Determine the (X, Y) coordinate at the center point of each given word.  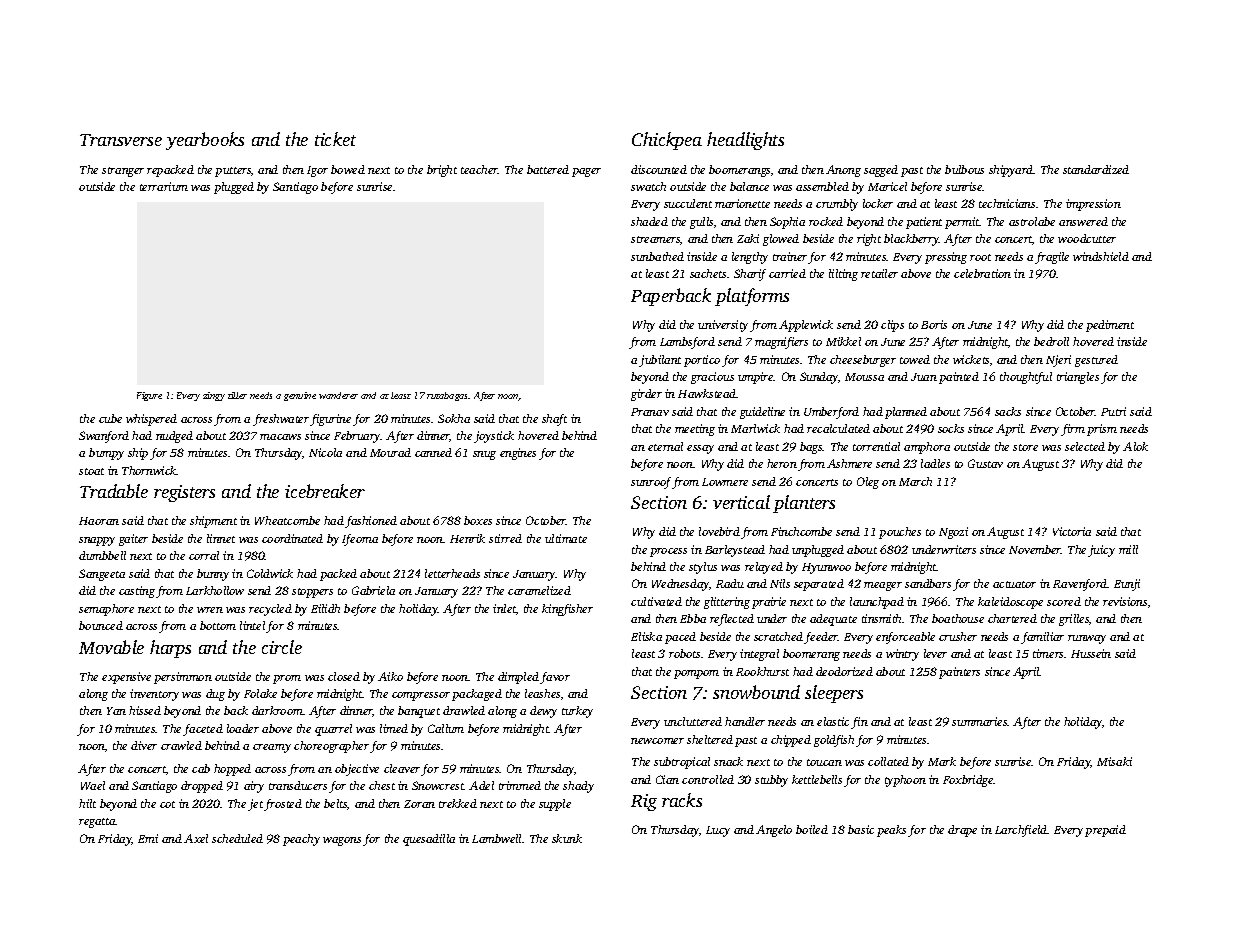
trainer (790, 256)
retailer (879, 273)
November (1035, 549)
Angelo (774, 831)
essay (700, 449)
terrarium (164, 186)
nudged (174, 437)
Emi (148, 838)
